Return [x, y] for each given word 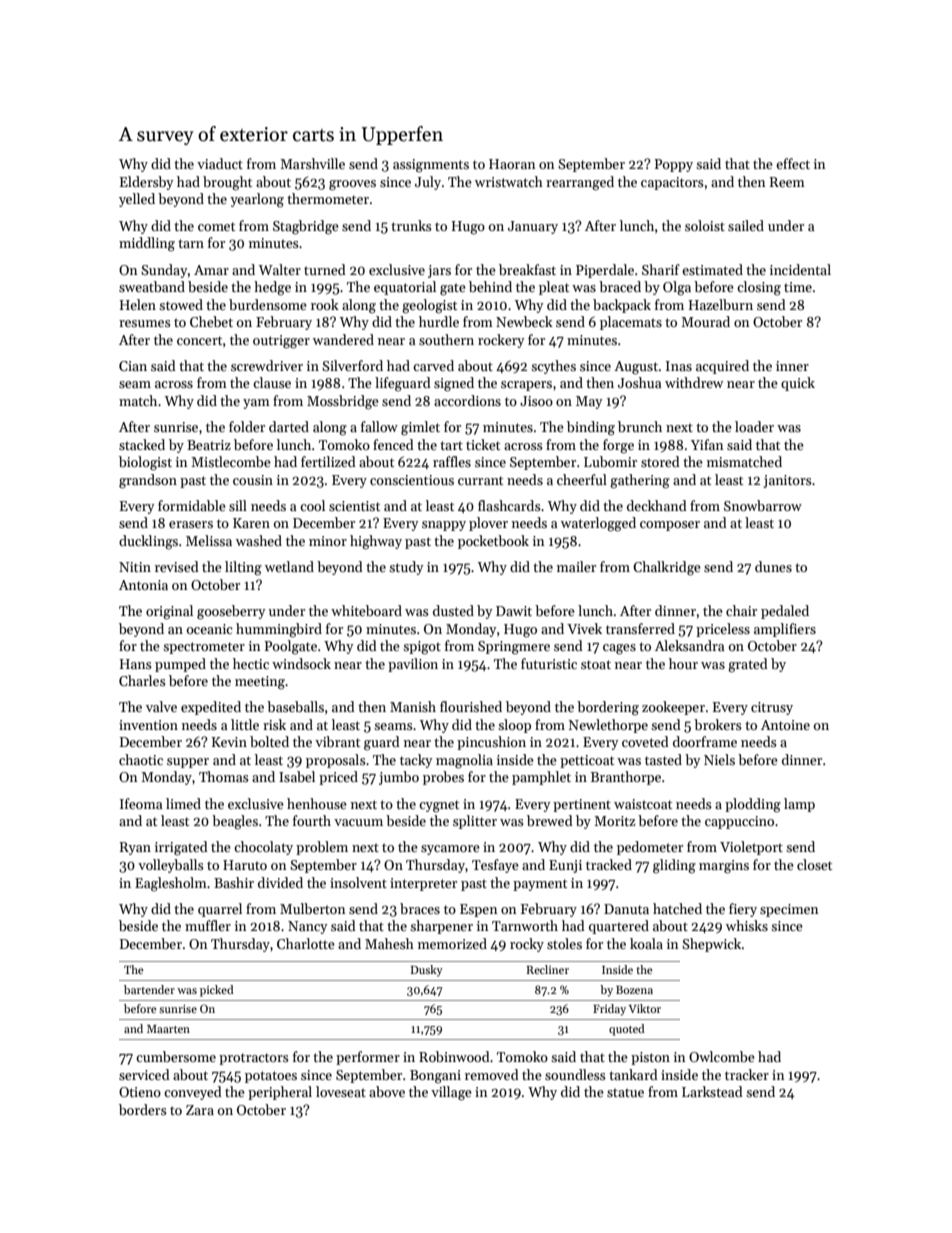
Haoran [512, 164]
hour [683, 663]
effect [793, 163]
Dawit [514, 611]
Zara [200, 1110]
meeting [260, 683]
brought [227, 183]
